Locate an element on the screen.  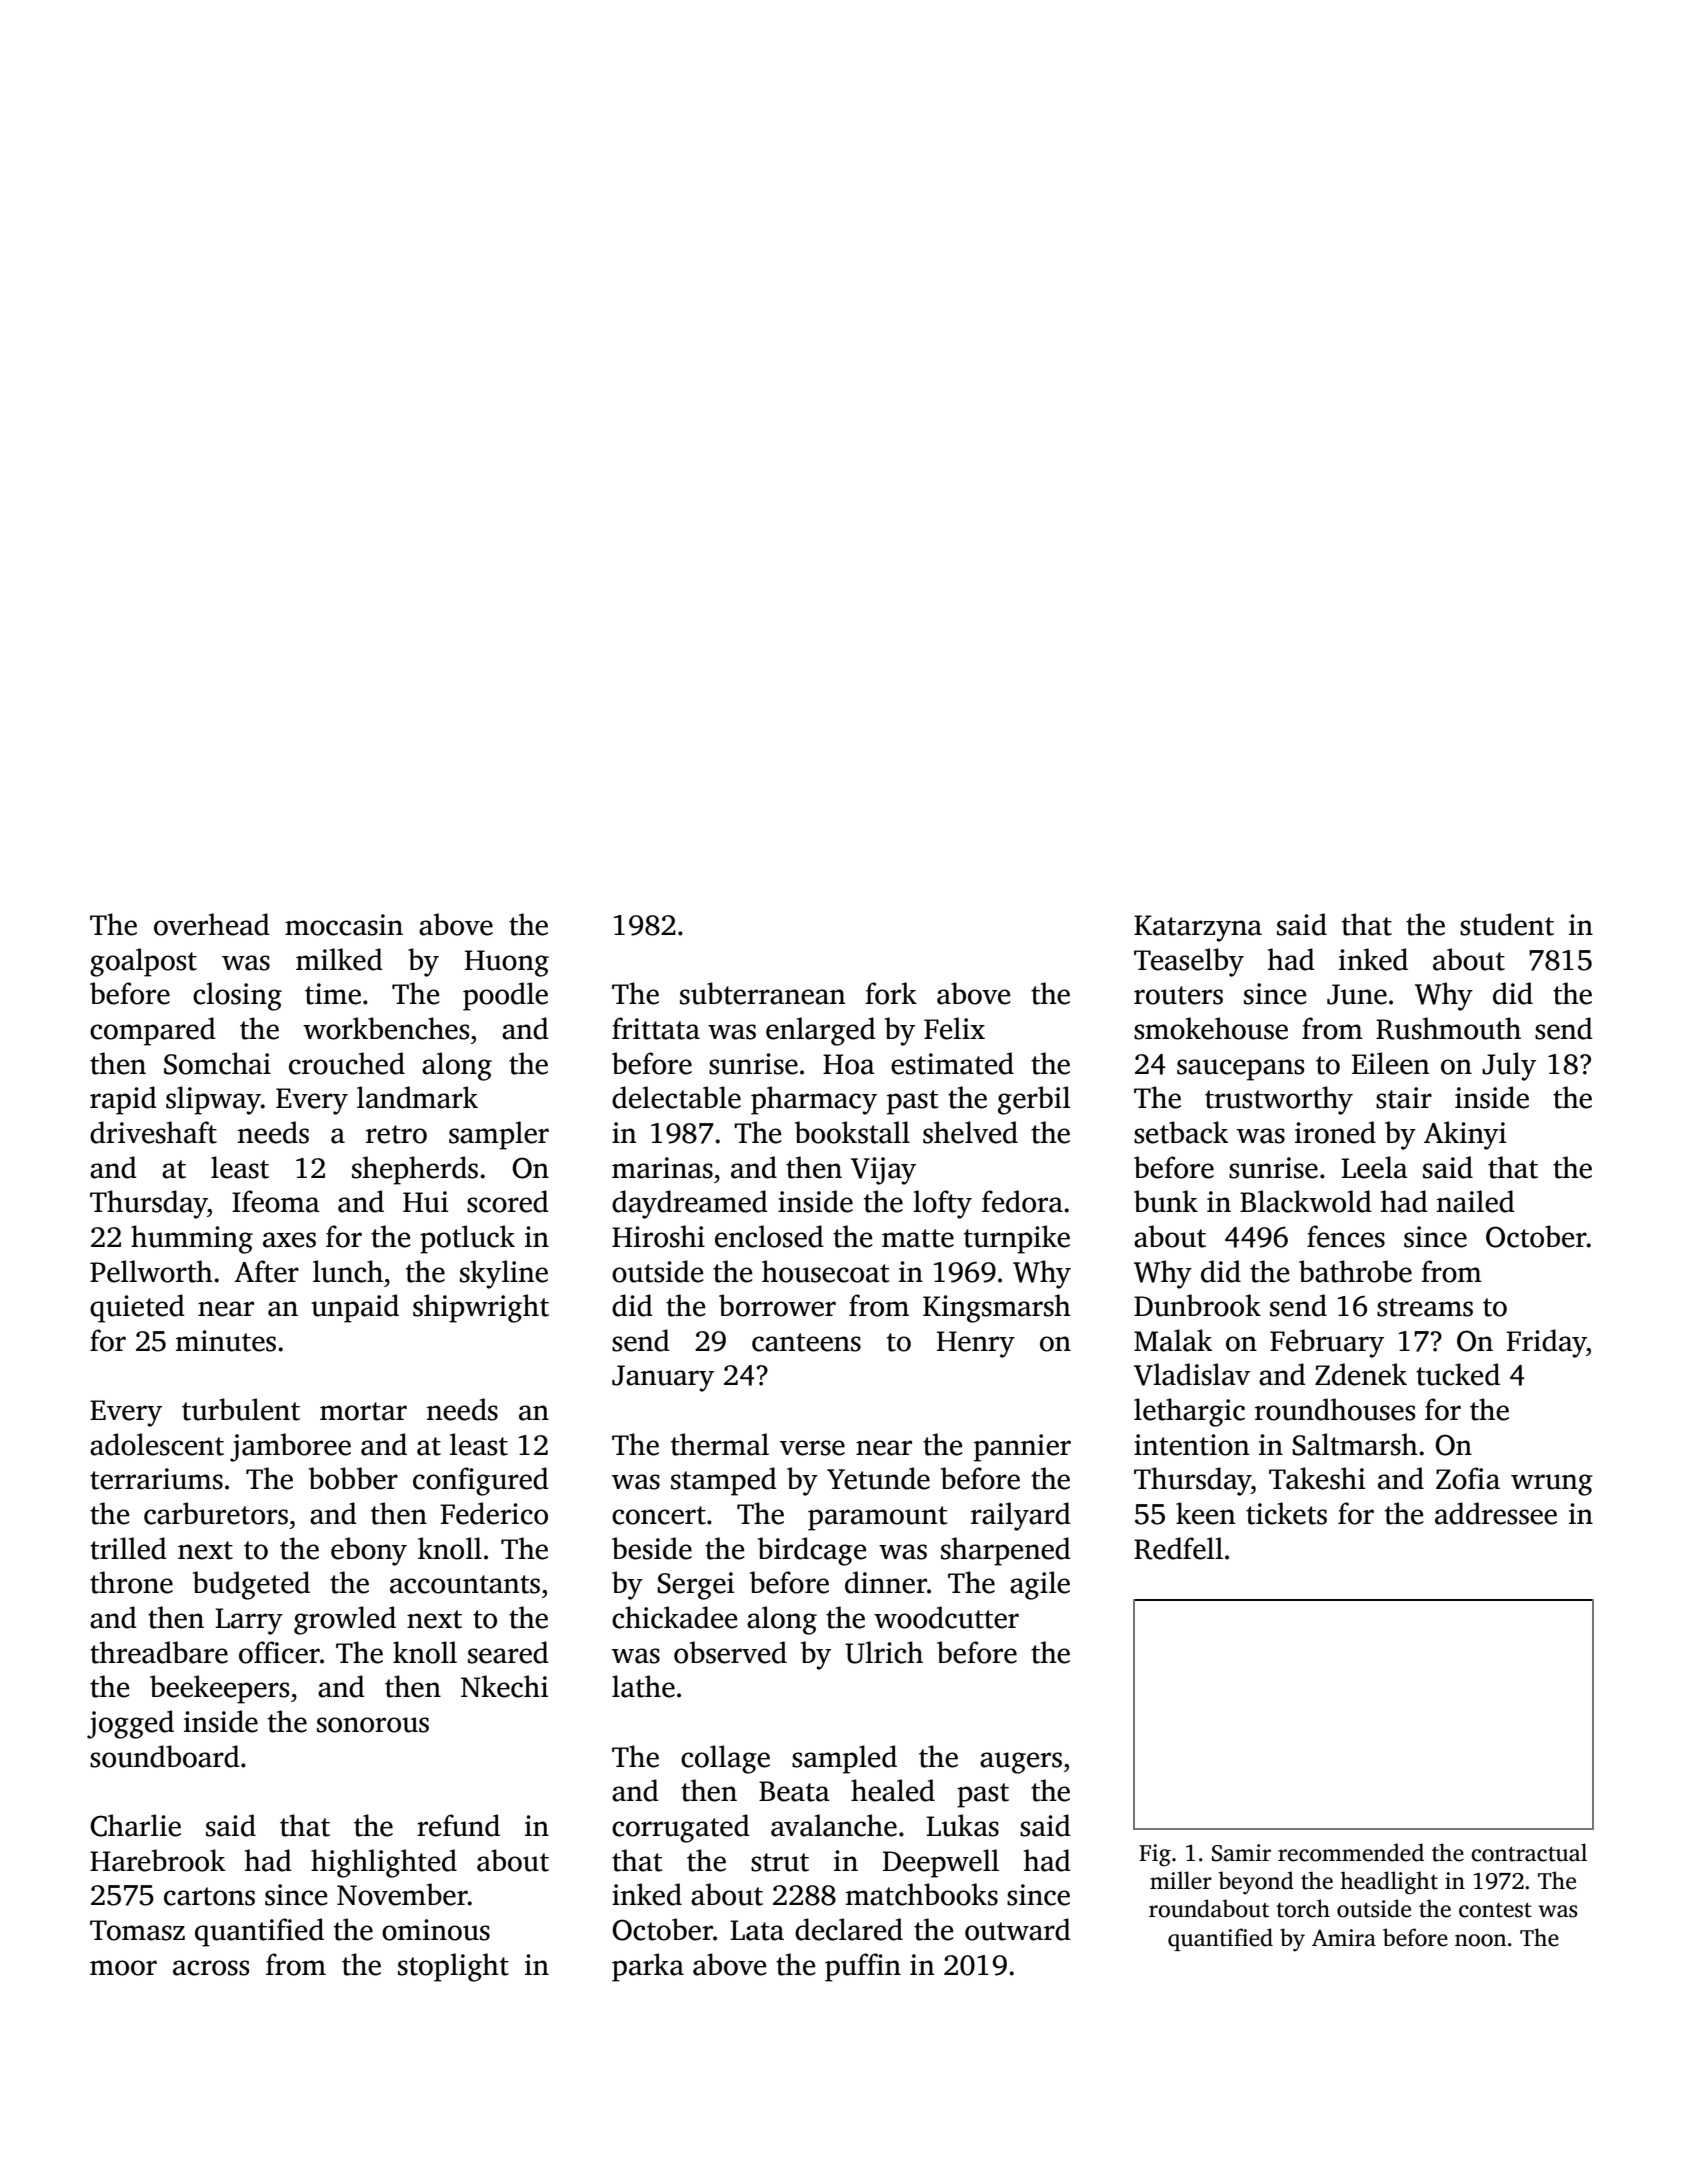
canteens is located at coordinates (806, 1342).
